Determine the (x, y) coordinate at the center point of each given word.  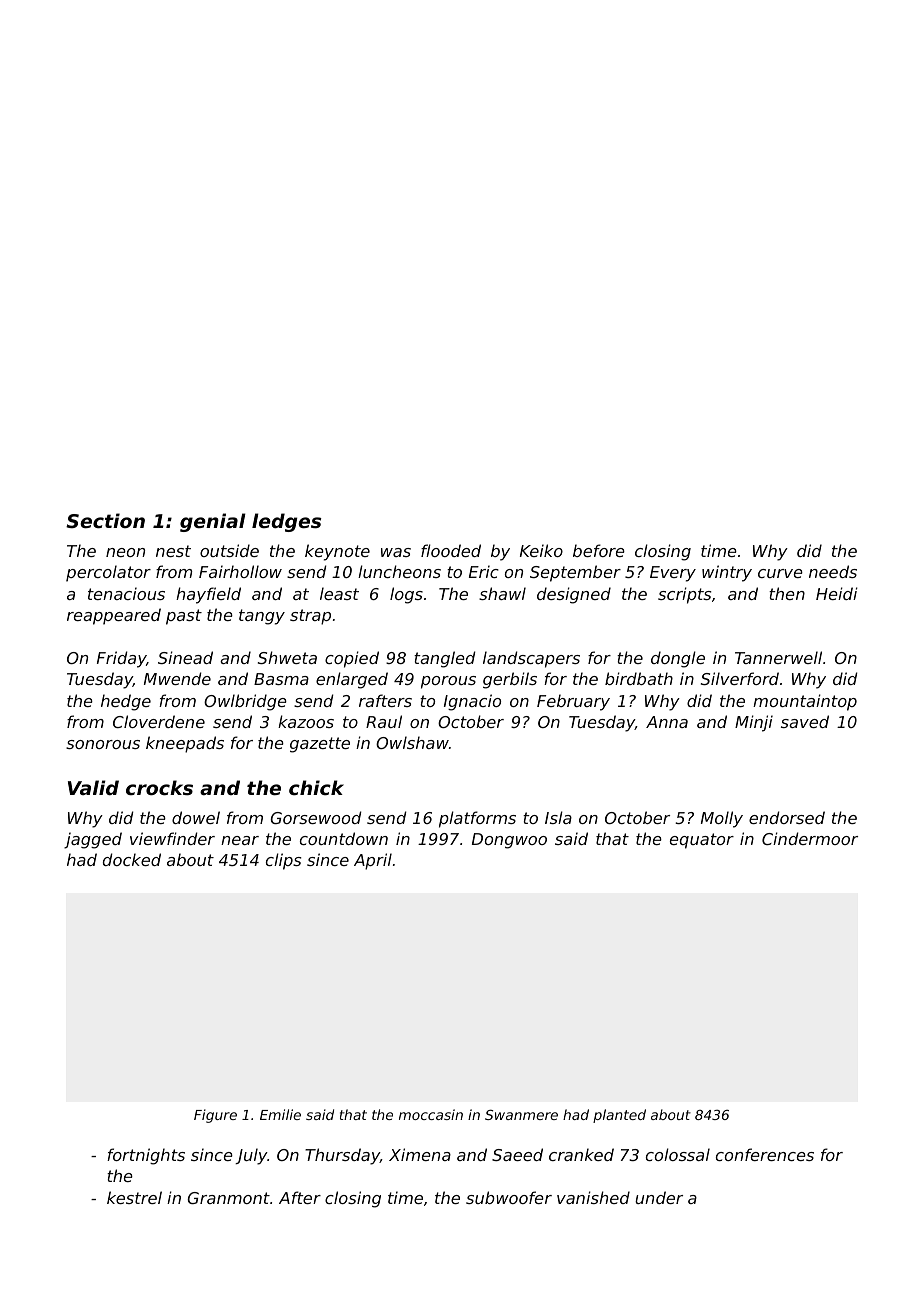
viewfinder (172, 838)
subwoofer (509, 1197)
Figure (215, 1116)
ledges (286, 522)
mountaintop (805, 702)
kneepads (185, 744)
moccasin (431, 1114)
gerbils (510, 680)
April (373, 861)
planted (619, 1116)
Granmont (229, 1198)
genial (213, 522)
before (599, 550)
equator (702, 841)
